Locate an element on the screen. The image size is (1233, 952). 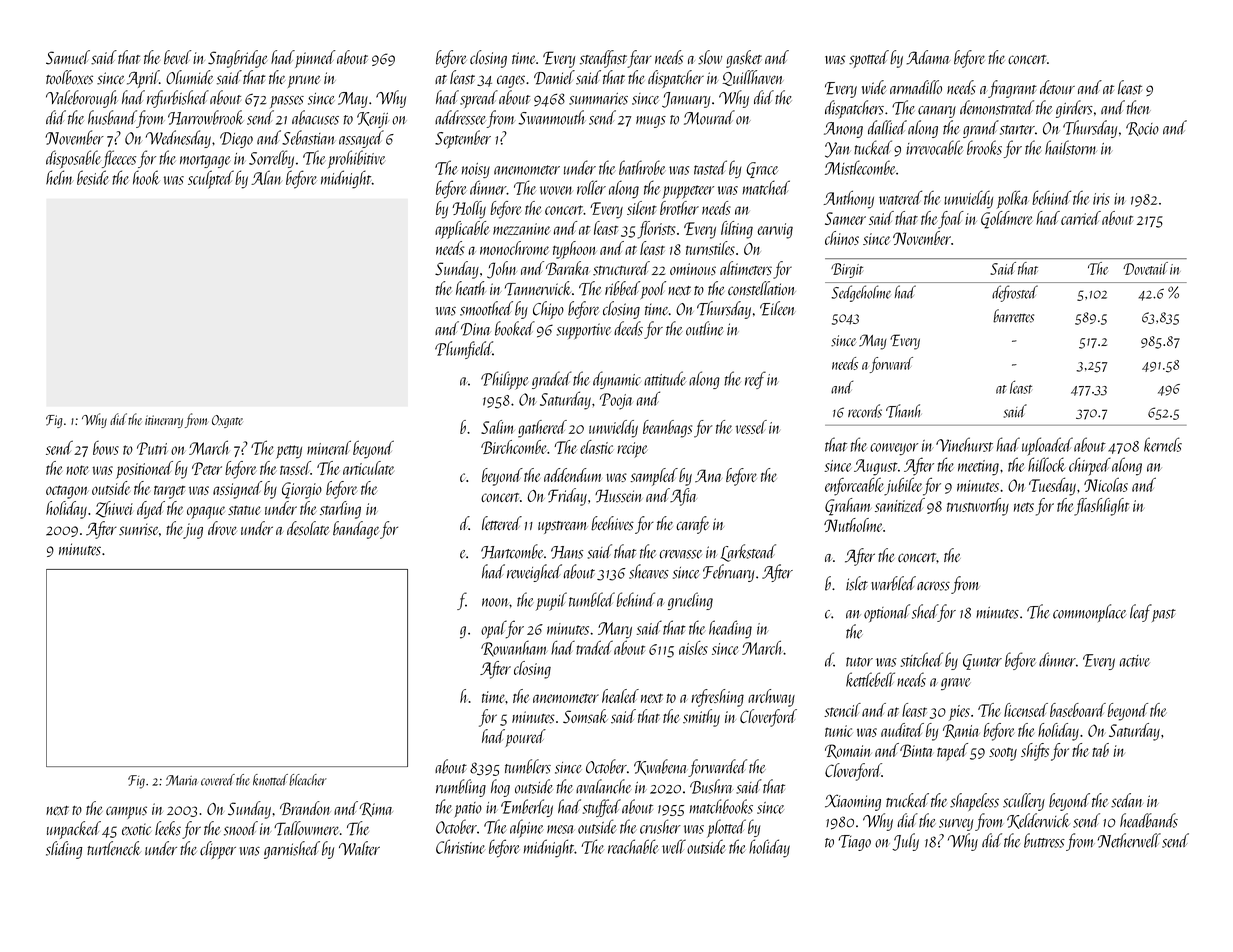
Mourad is located at coordinates (709, 117).
